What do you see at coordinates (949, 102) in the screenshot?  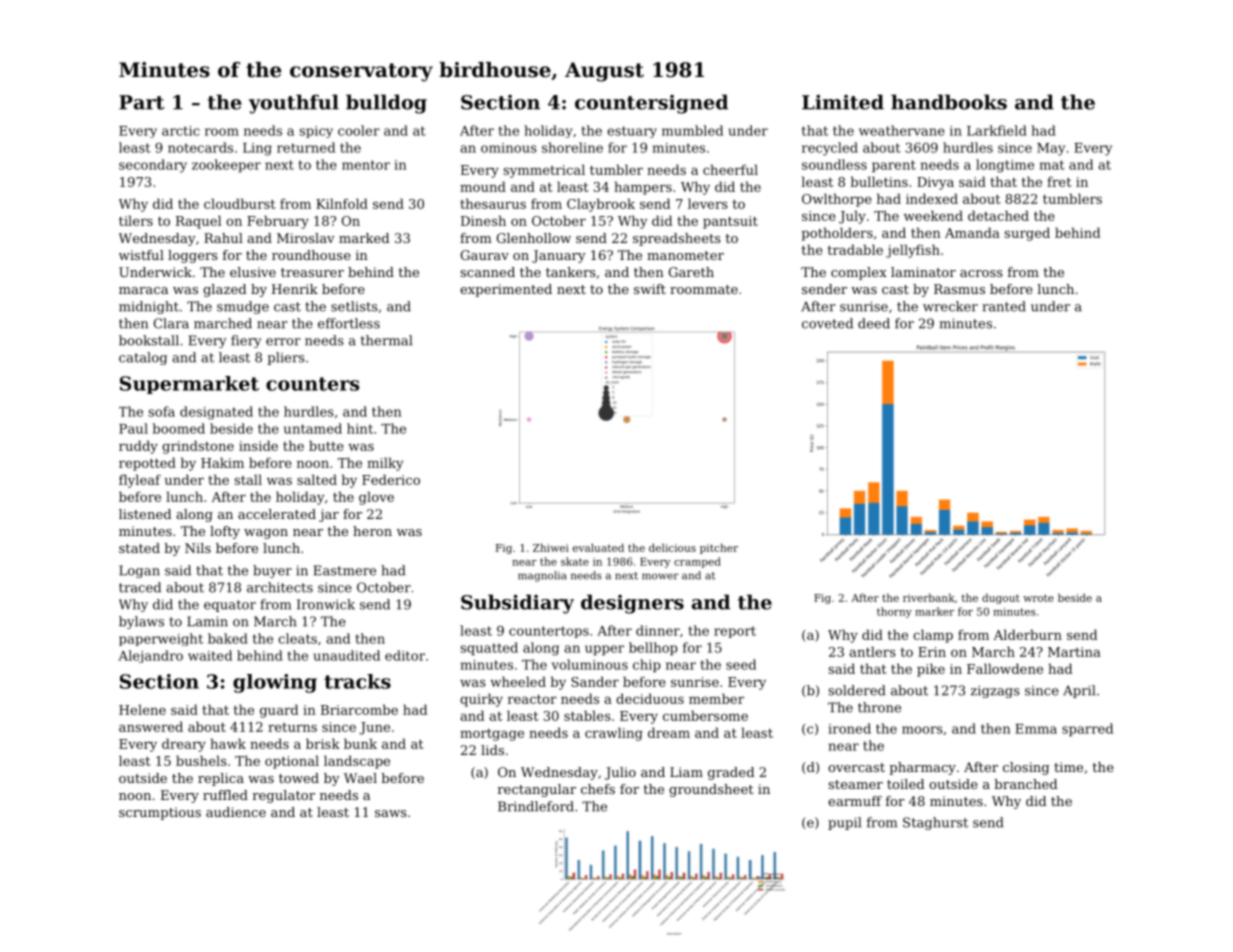 I see `handbooks` at bounding box center [949, 102].
